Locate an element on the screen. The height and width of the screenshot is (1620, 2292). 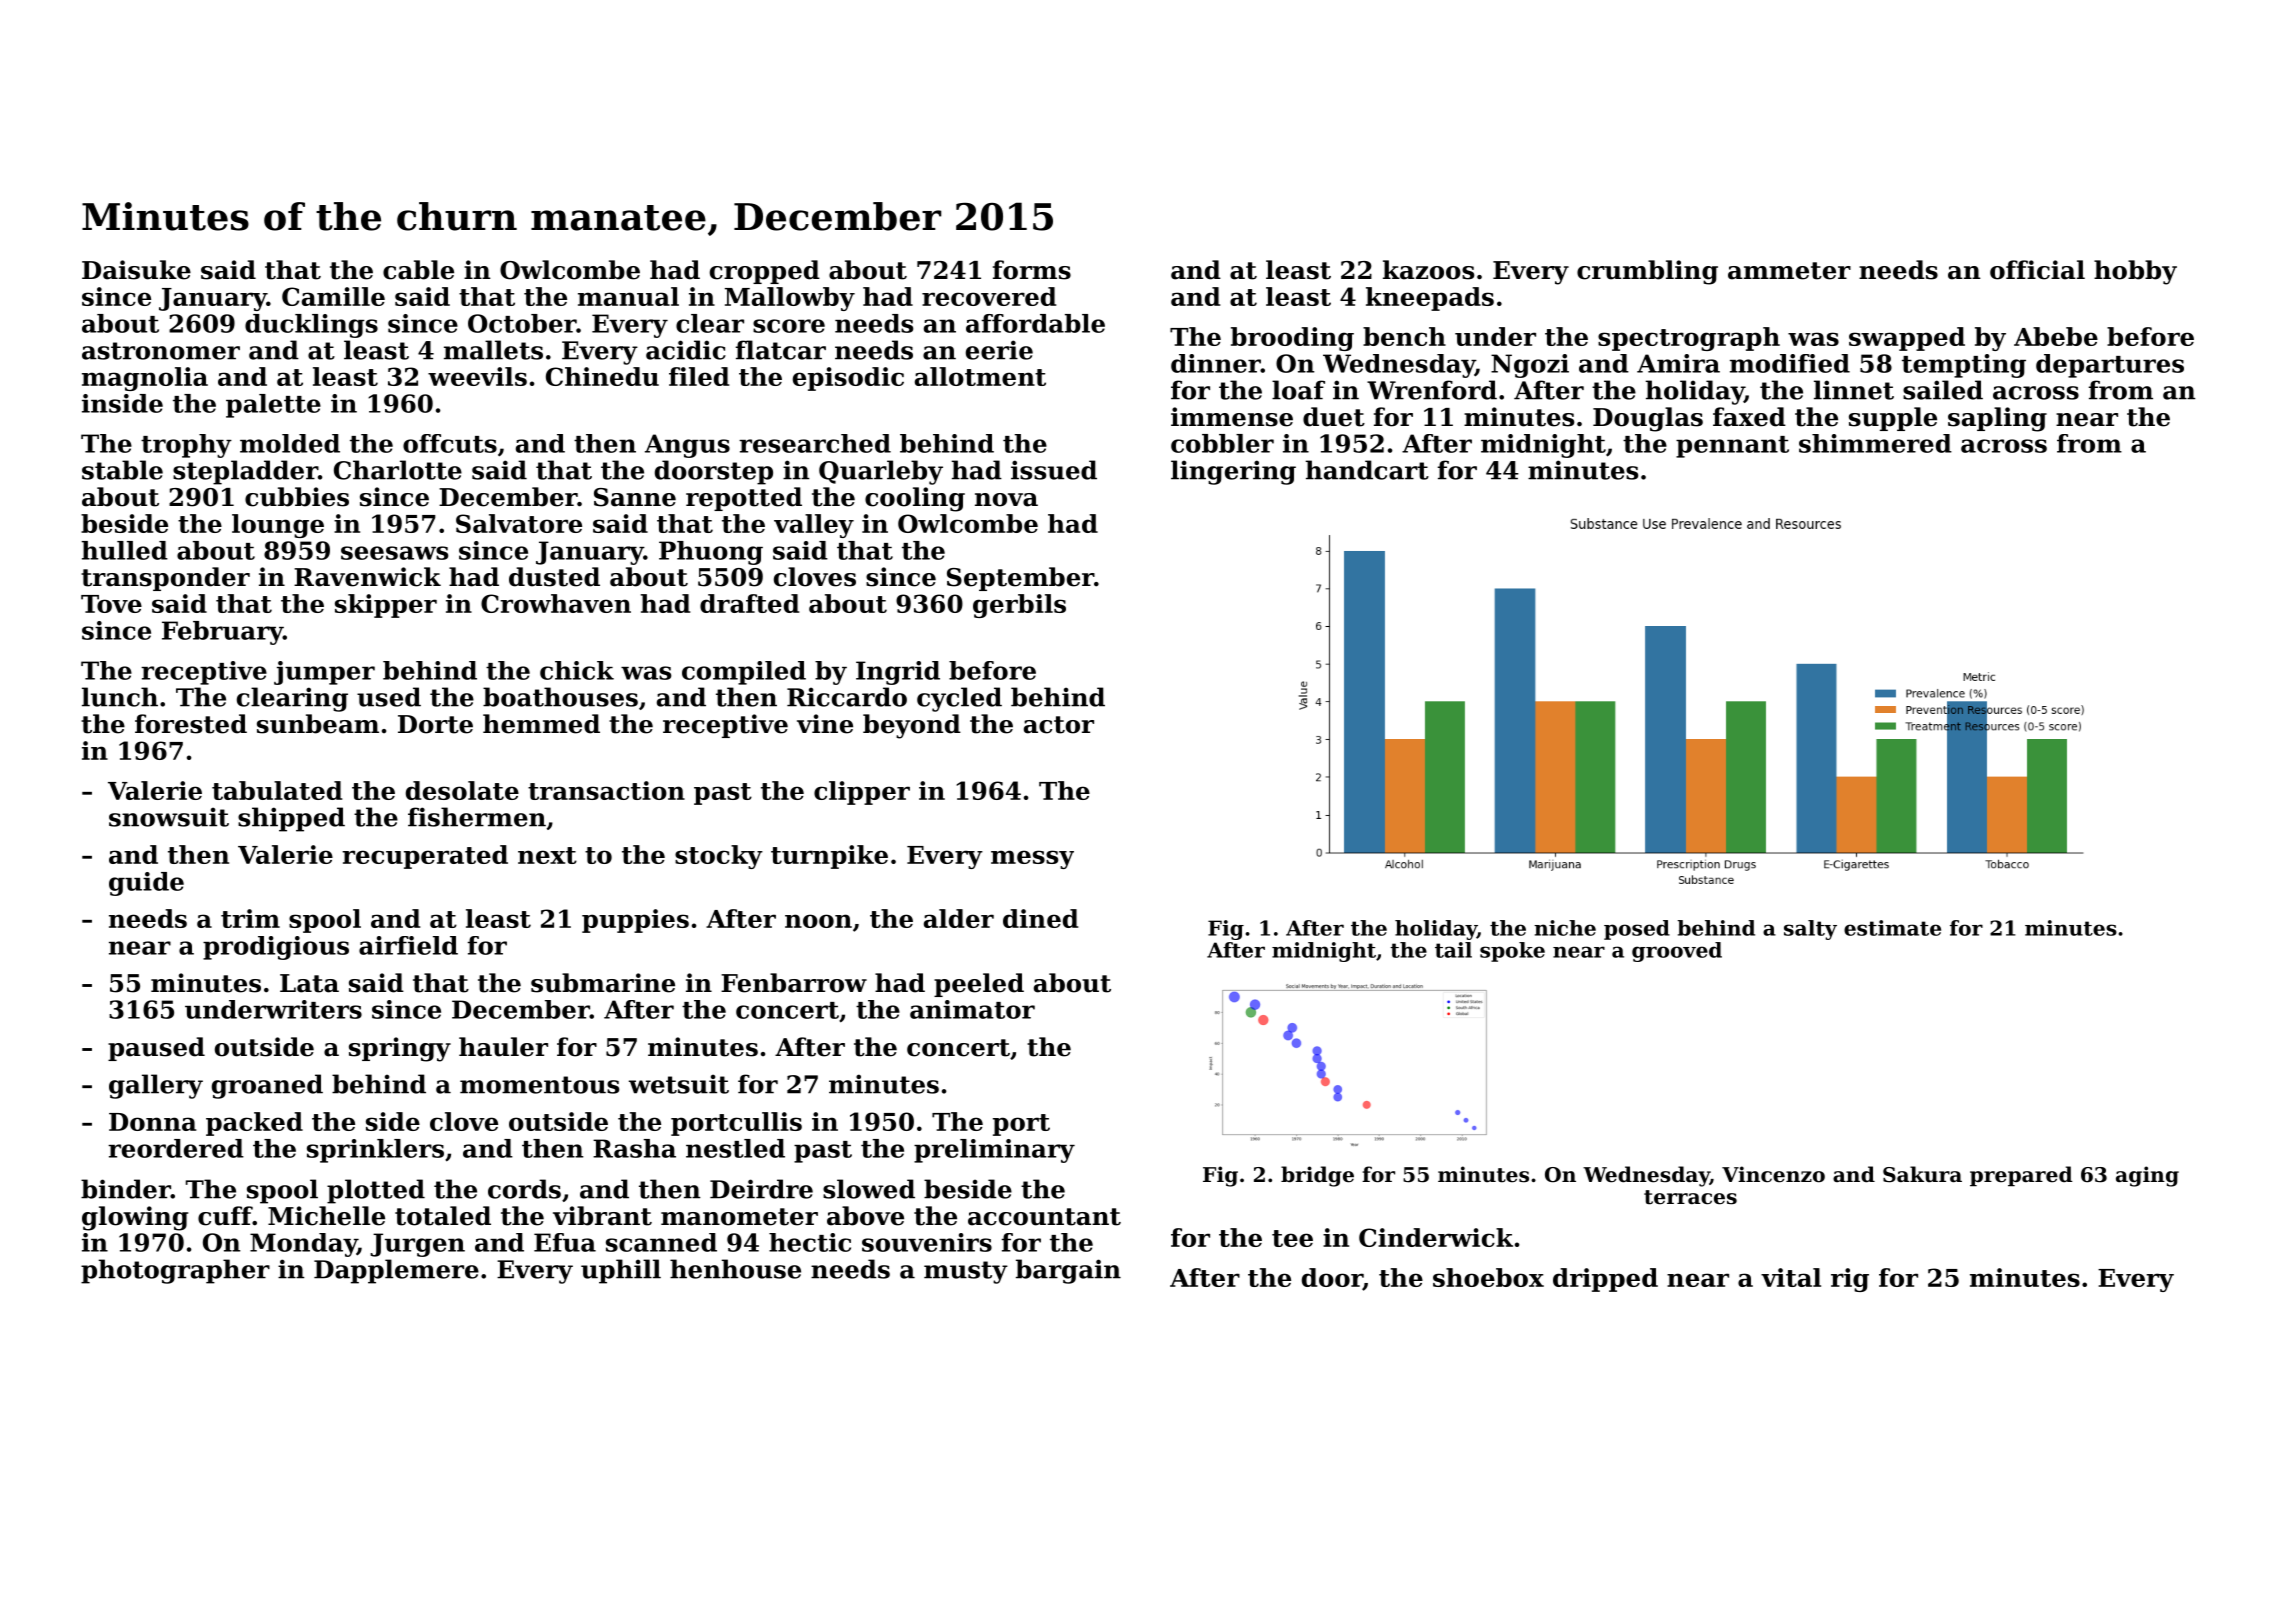
handcart is located at coordinates (1367, 470).
